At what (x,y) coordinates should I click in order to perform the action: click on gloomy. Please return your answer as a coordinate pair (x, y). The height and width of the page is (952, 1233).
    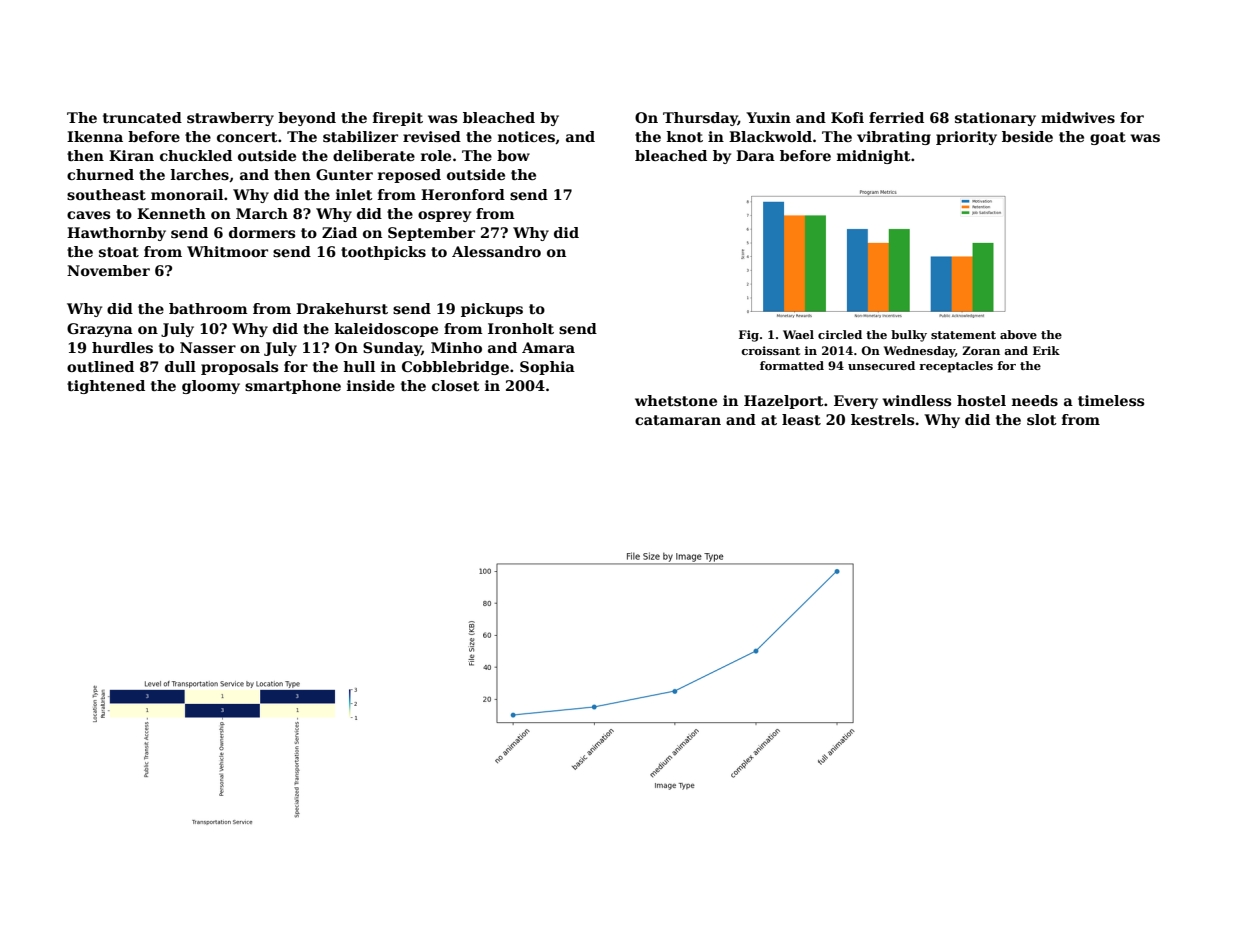
    Looking at the image, I should click on (211, 387).
